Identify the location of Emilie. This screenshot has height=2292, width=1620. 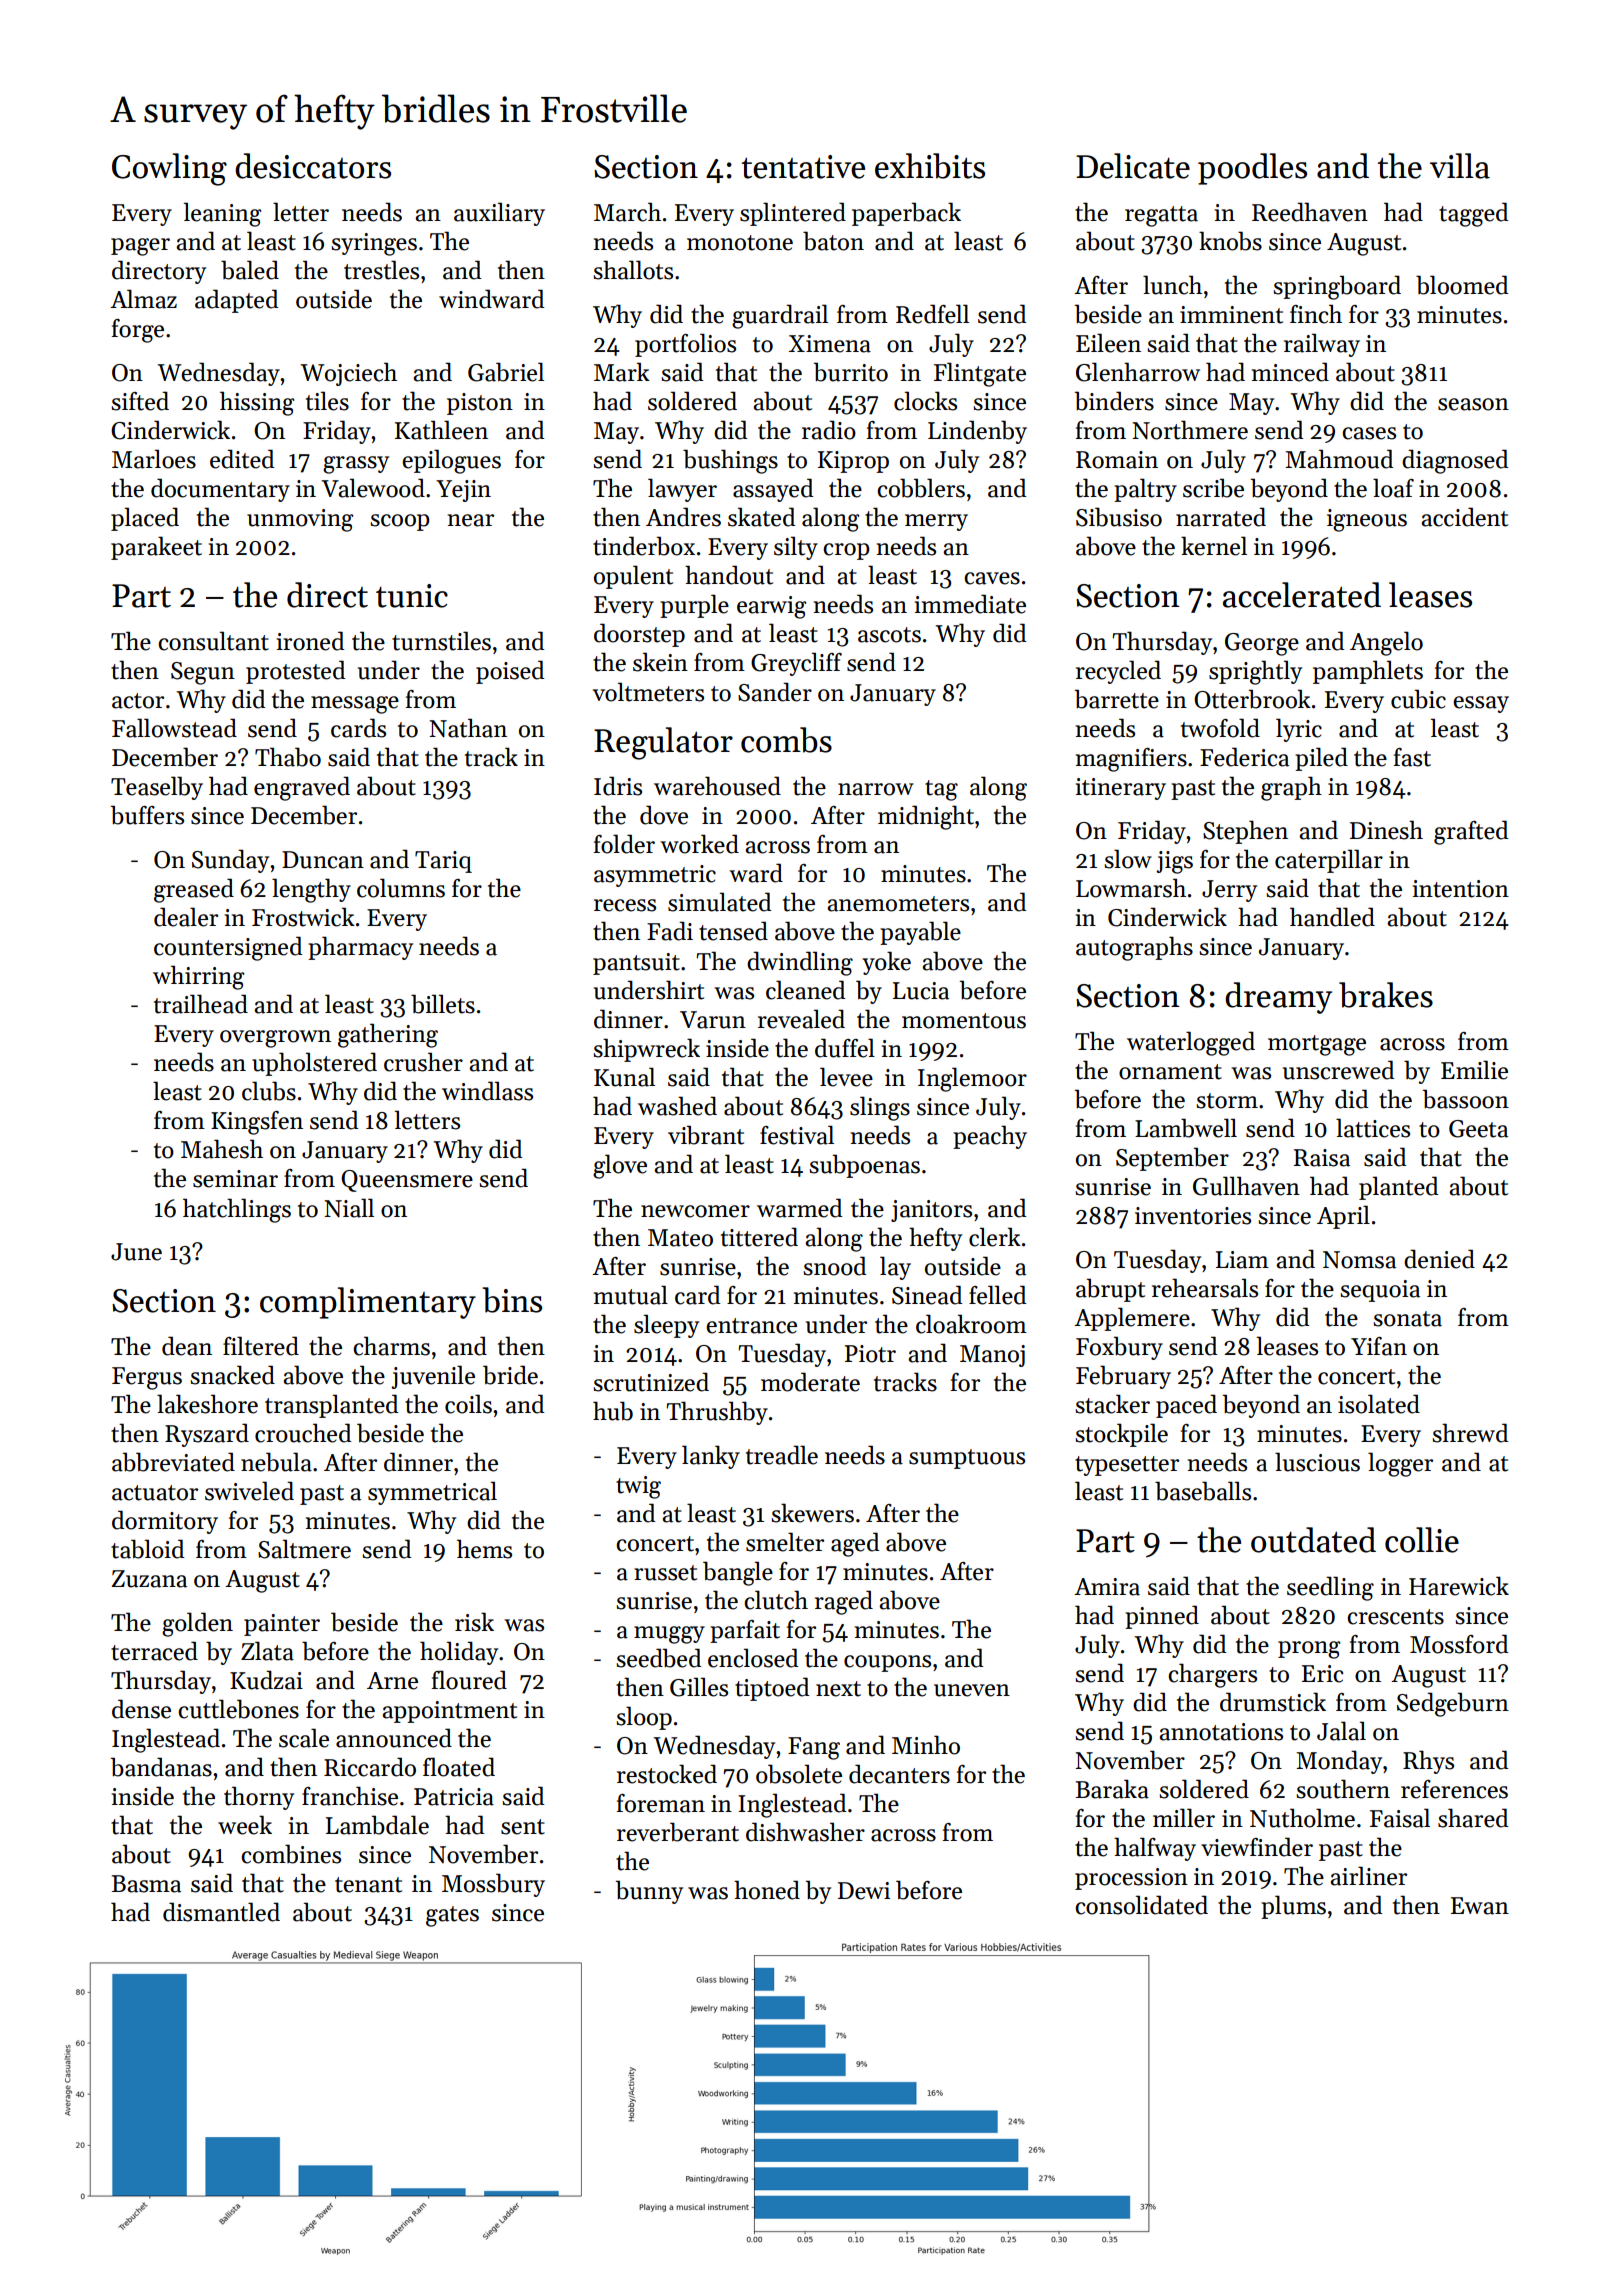
(1474, 1070).
